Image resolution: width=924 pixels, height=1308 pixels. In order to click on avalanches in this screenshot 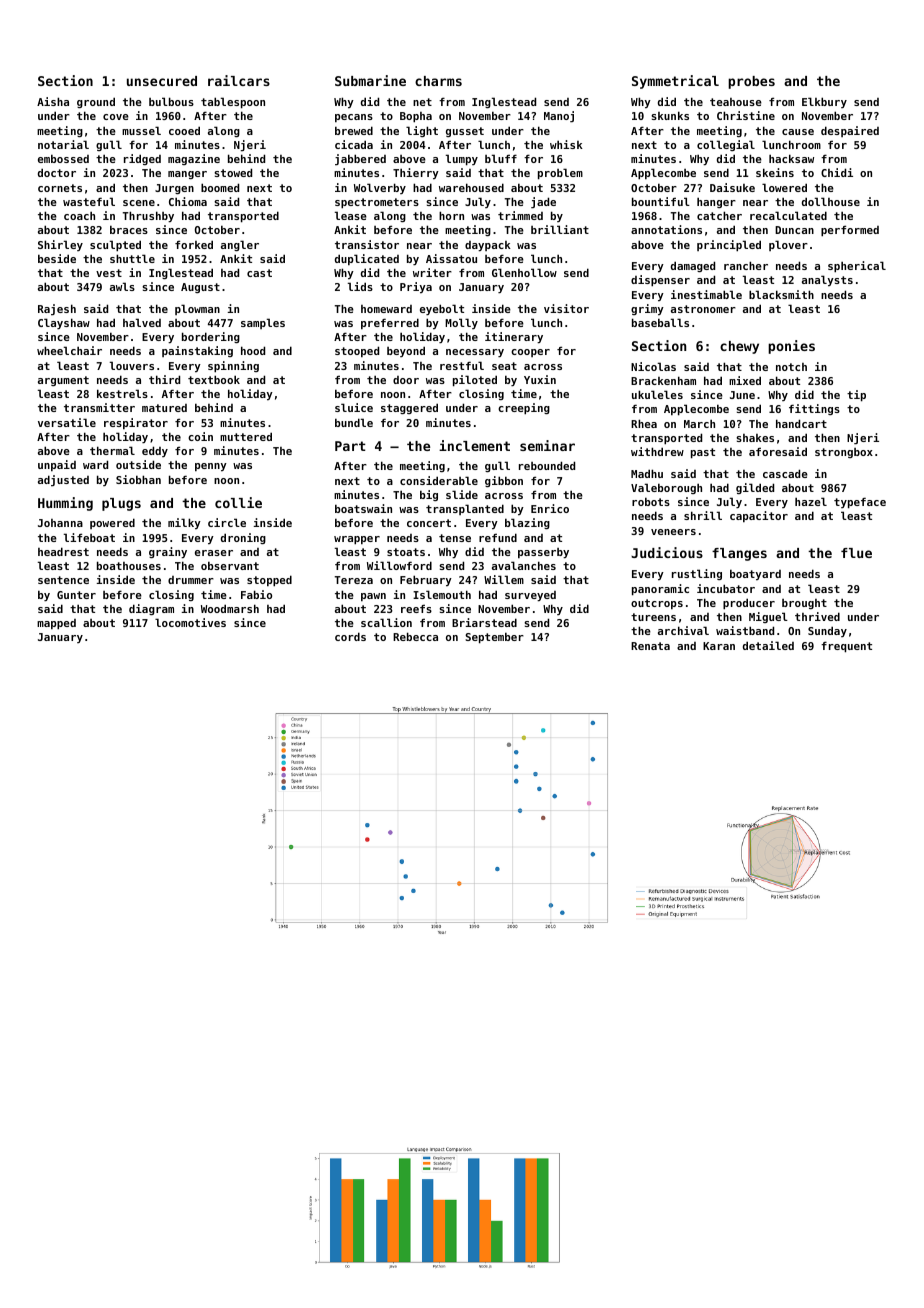, I will do `click(524, 565)`.
